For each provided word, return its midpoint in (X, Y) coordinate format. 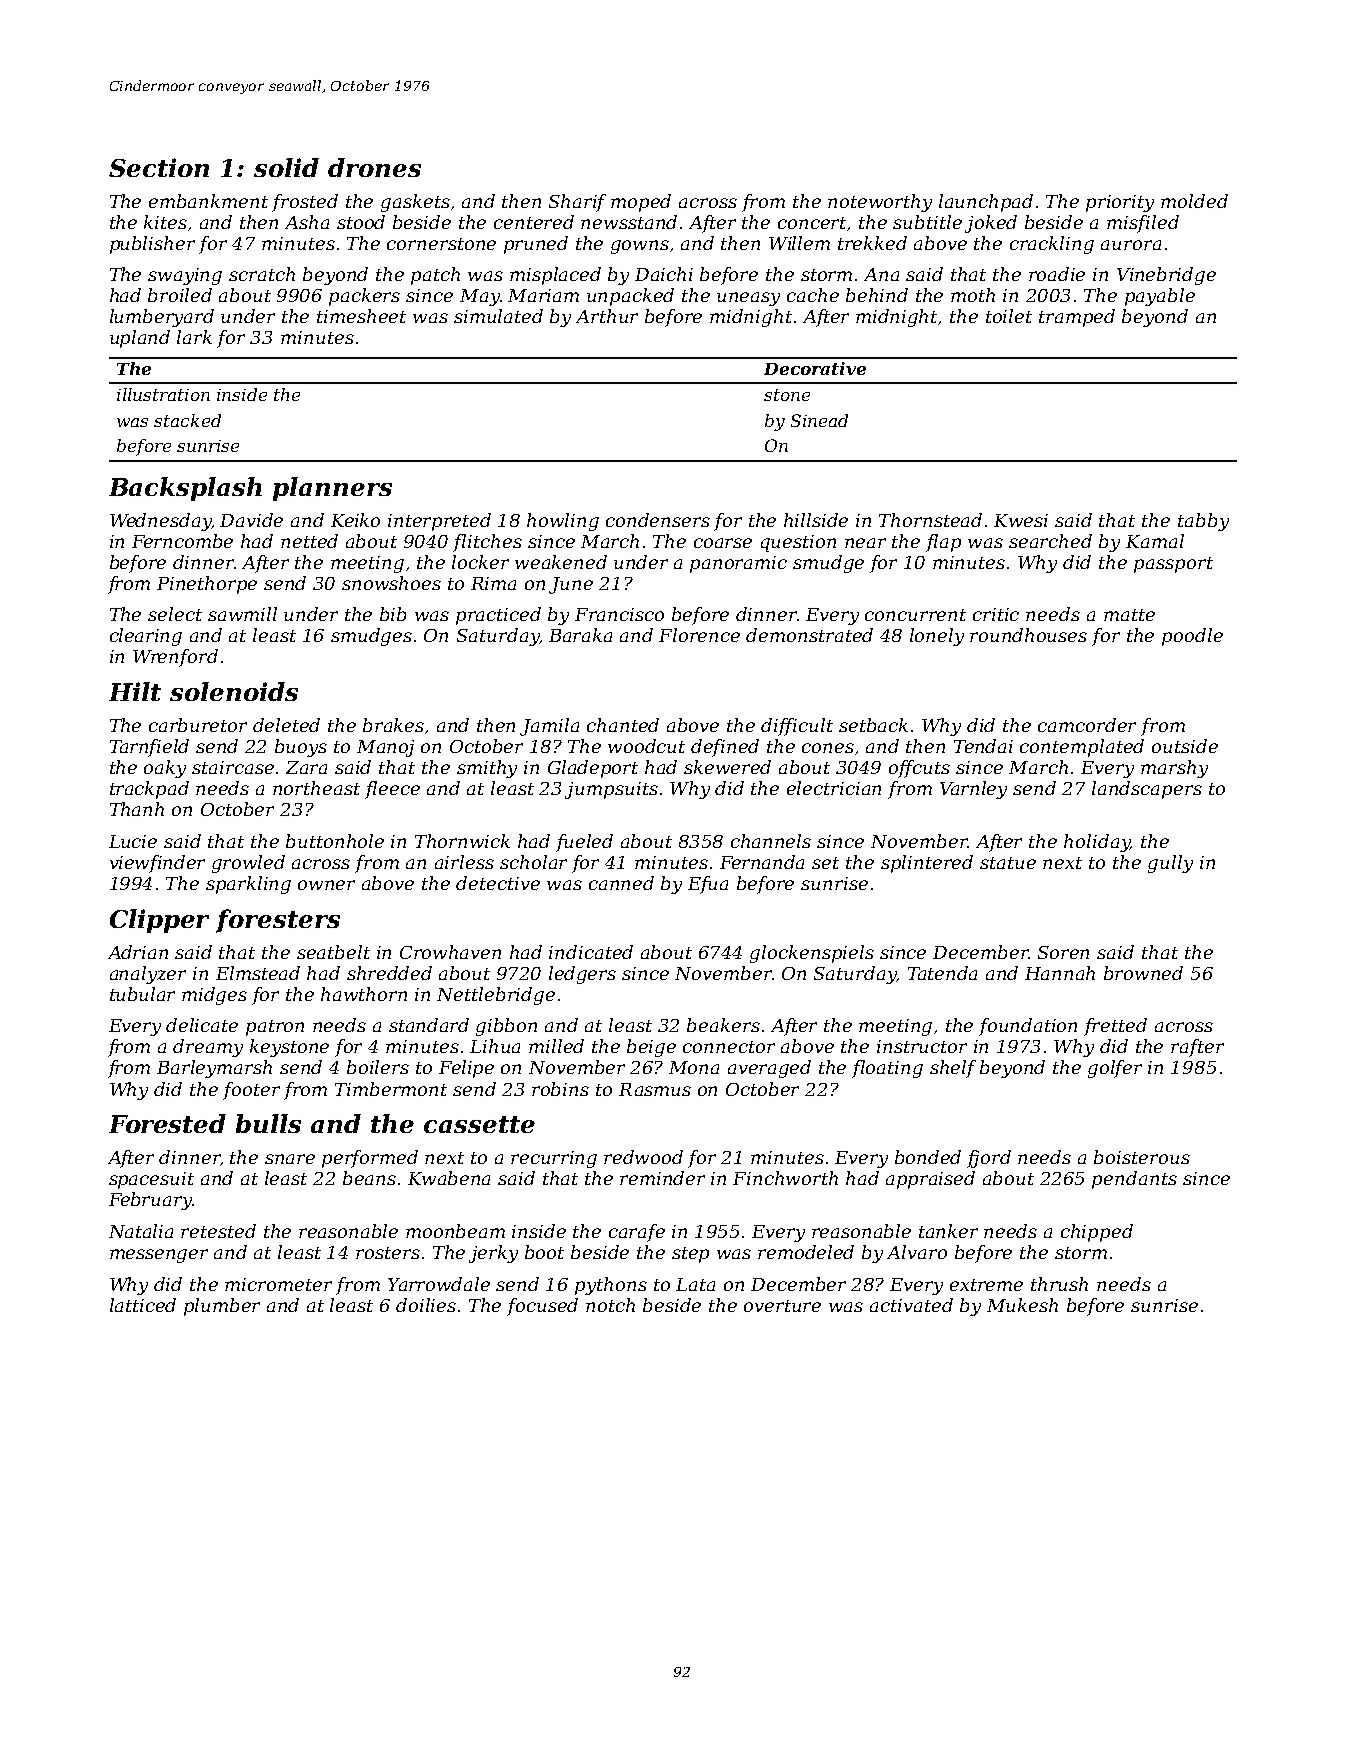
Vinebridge (1166, 276)
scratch (262, 274)
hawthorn (364, 994)
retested (218, 1231)
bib (393, 614)
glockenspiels (812, 954)
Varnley (973, 790)
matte (1129, 615)
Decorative (815, 368)
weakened (561, 562)
